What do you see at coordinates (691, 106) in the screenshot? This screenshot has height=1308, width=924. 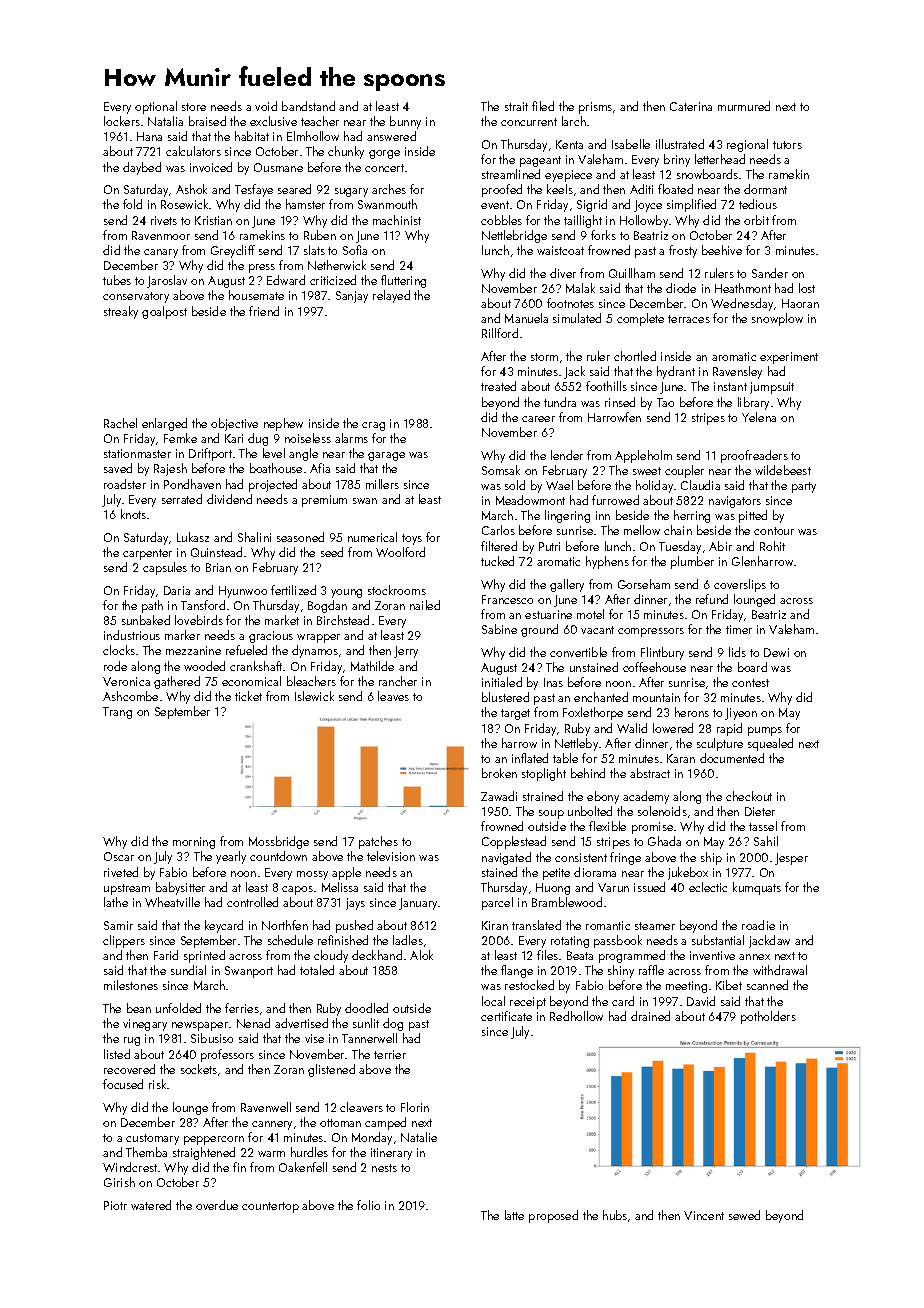 I see `Caterina` at bounding box center [691, 106].
